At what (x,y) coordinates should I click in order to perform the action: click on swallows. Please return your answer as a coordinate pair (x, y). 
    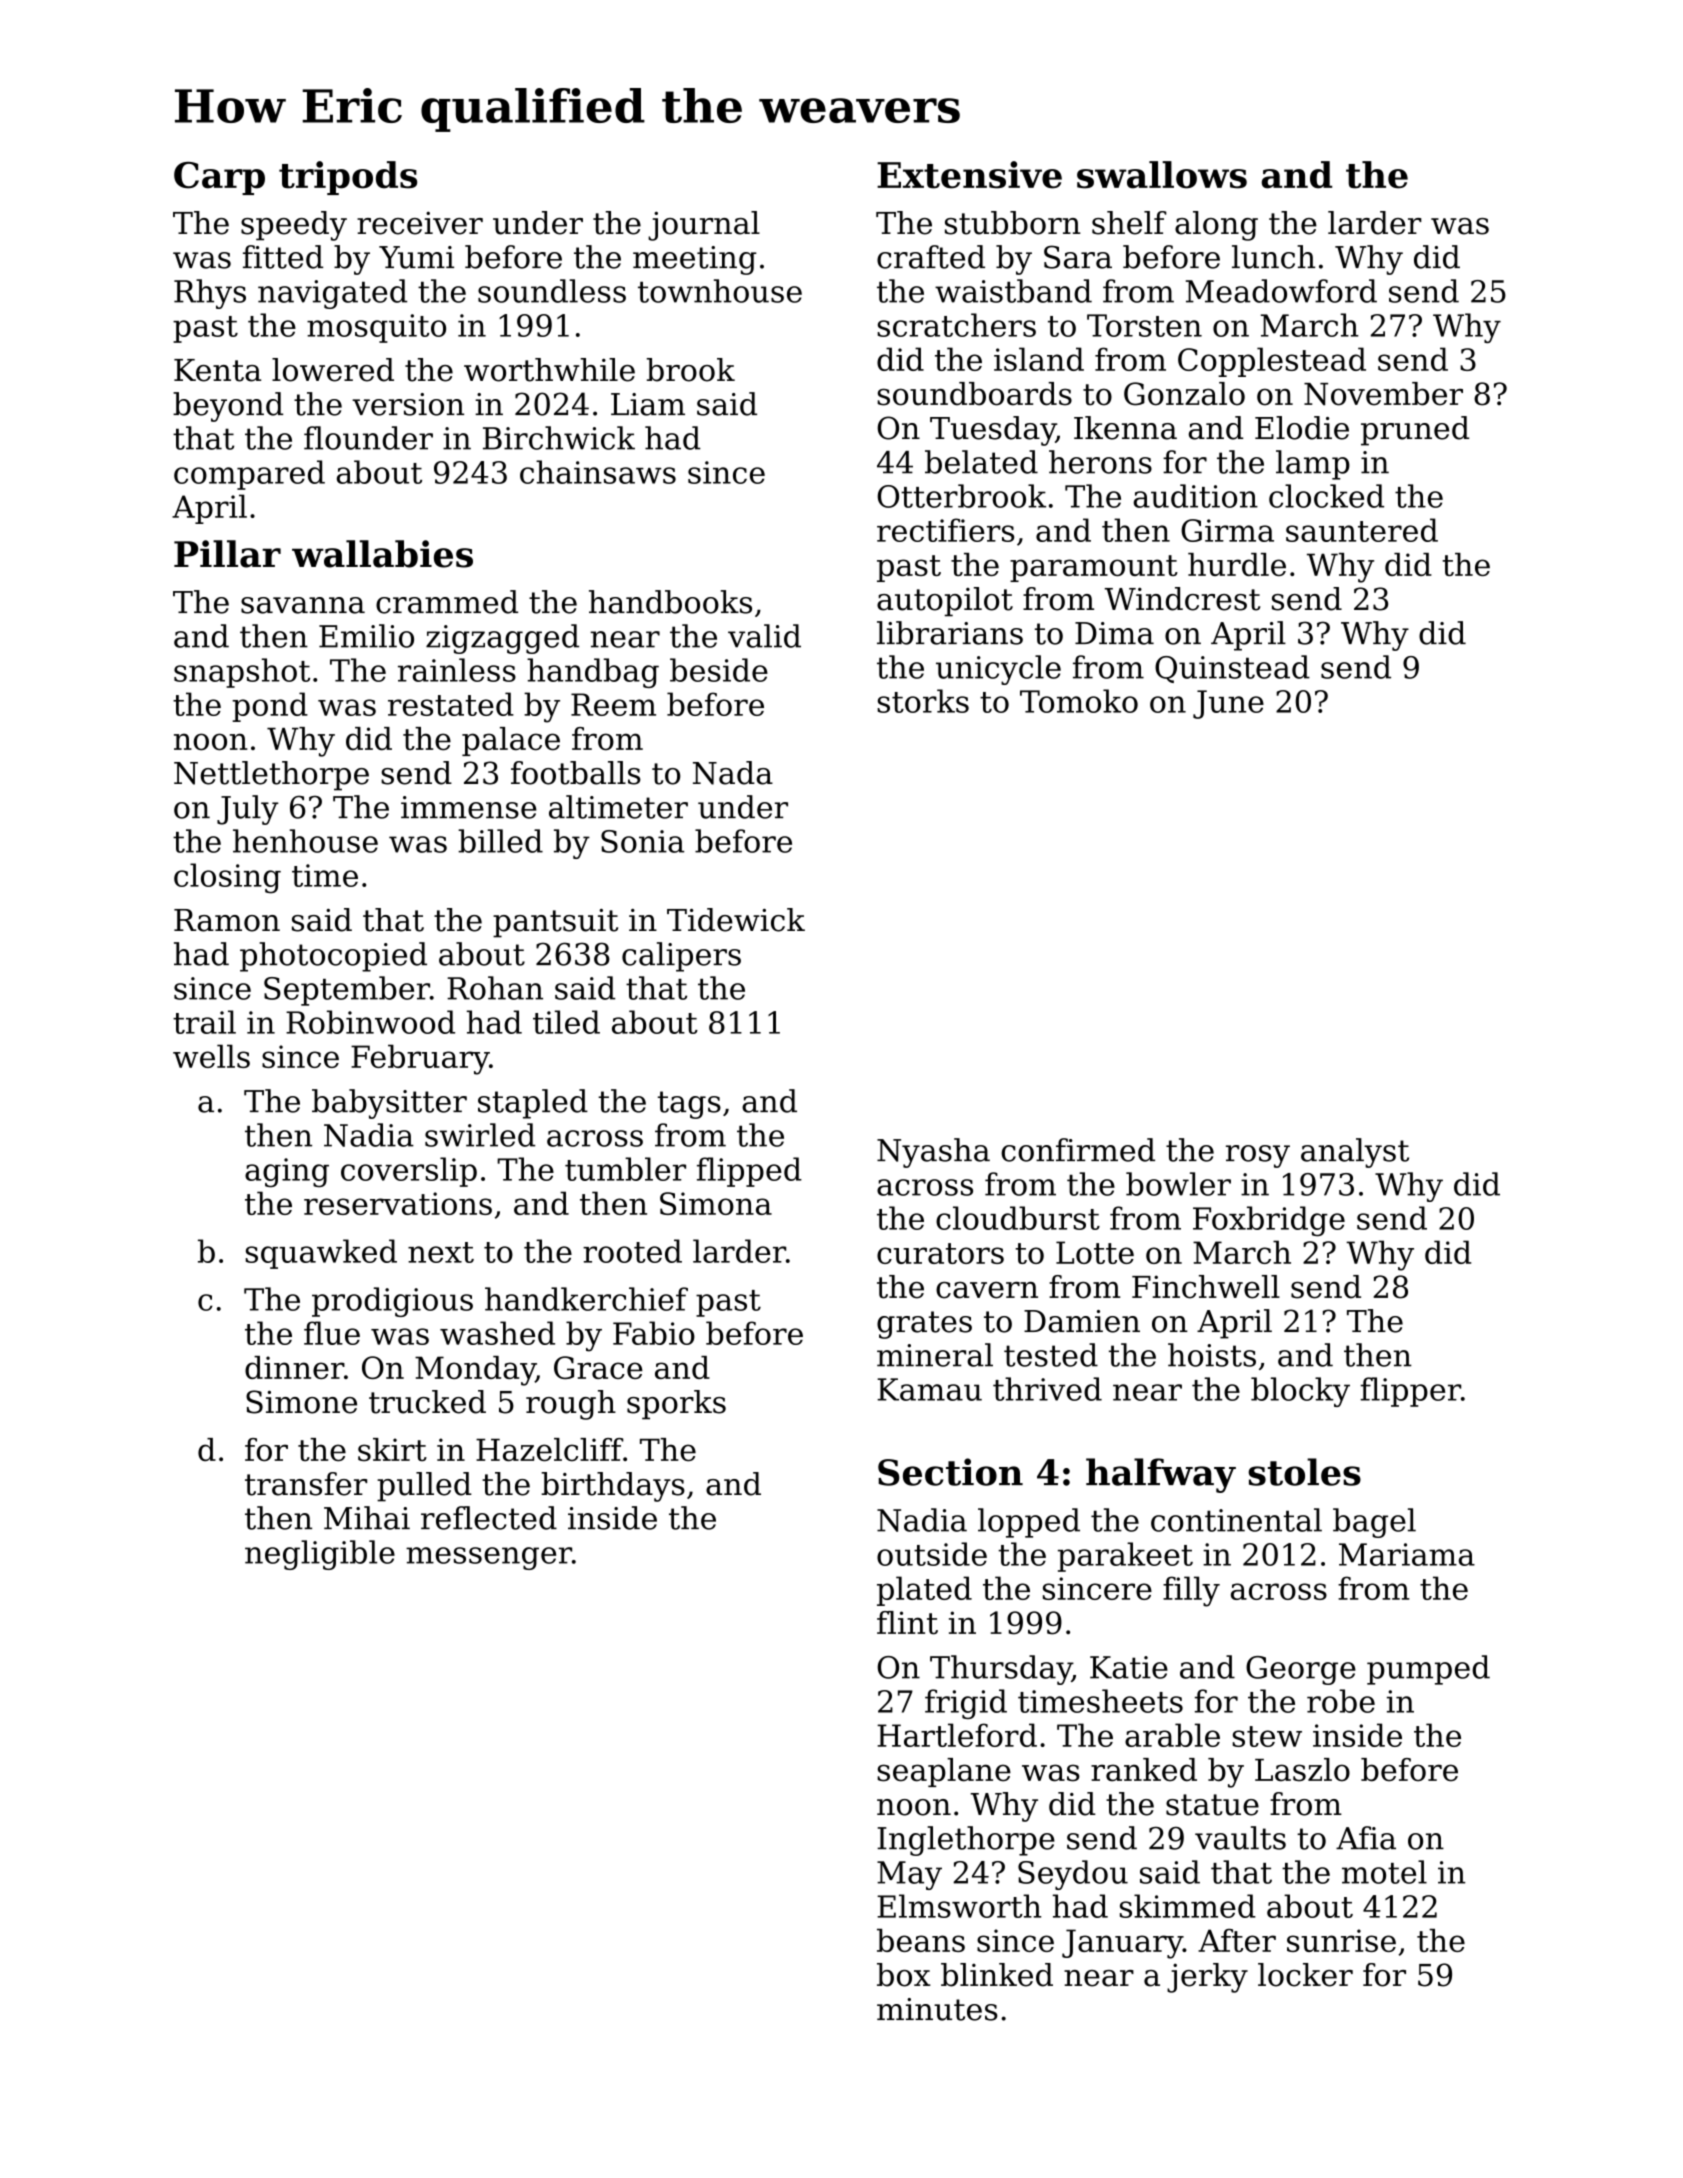
    Looking at the image, I should click on (1162, 175).
